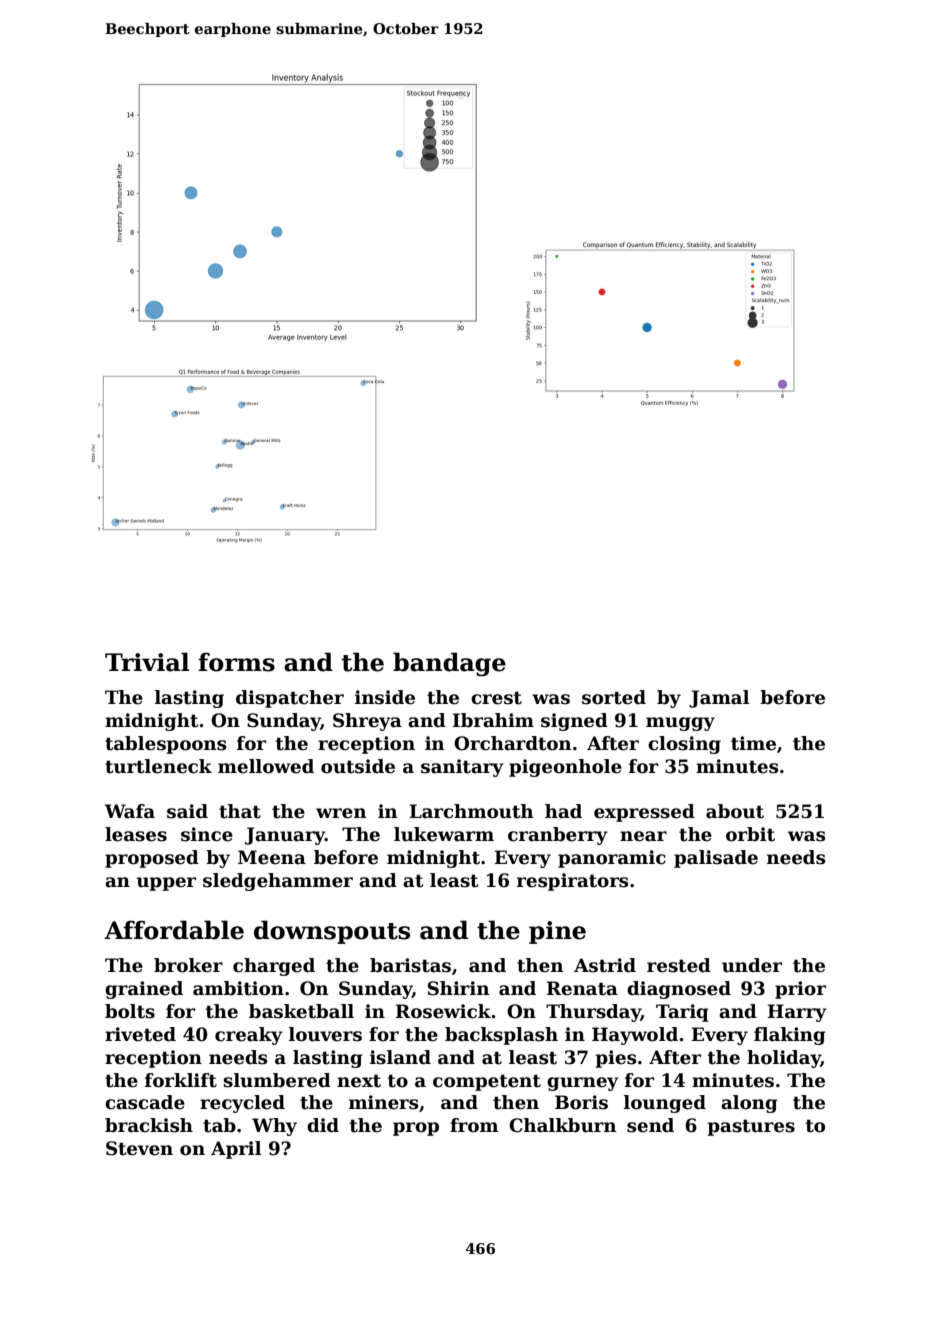 Image resolution: width=931 pixels, height=1323 pixels. I want to click on orbit, so click(750, 834).
